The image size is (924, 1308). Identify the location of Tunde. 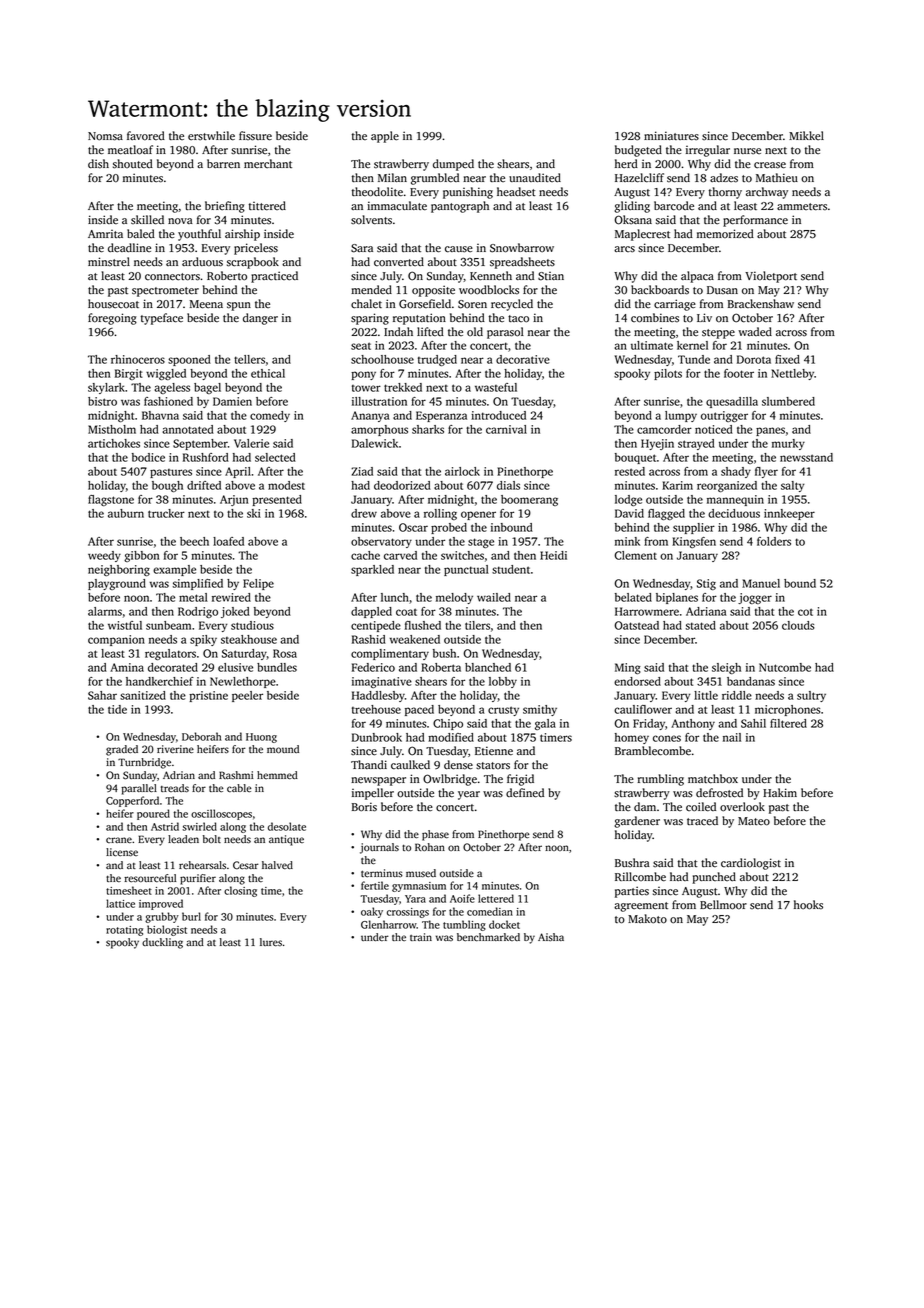
(694, 359).
